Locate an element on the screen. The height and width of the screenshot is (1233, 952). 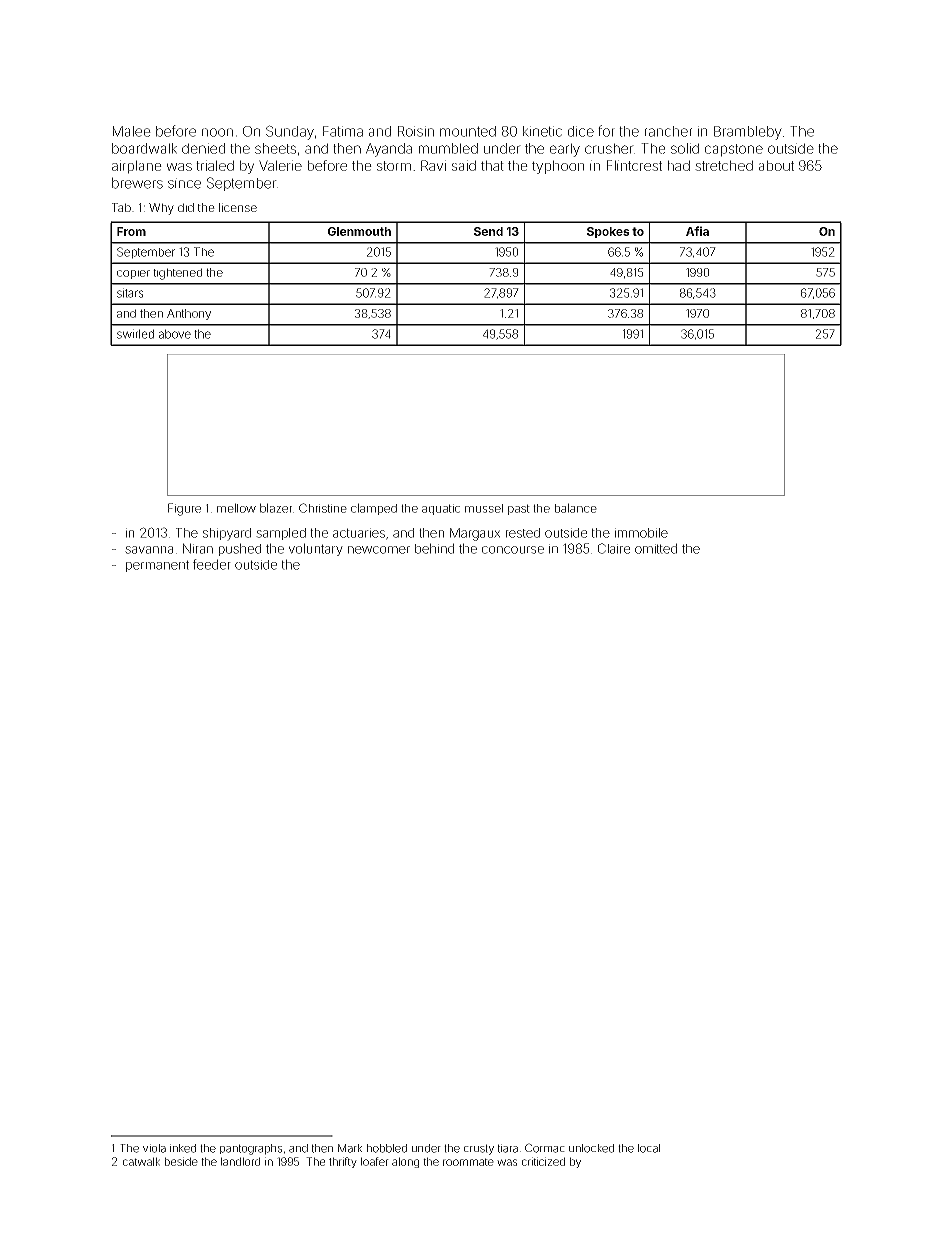
Roisin is located at coordinates (416, 131).
